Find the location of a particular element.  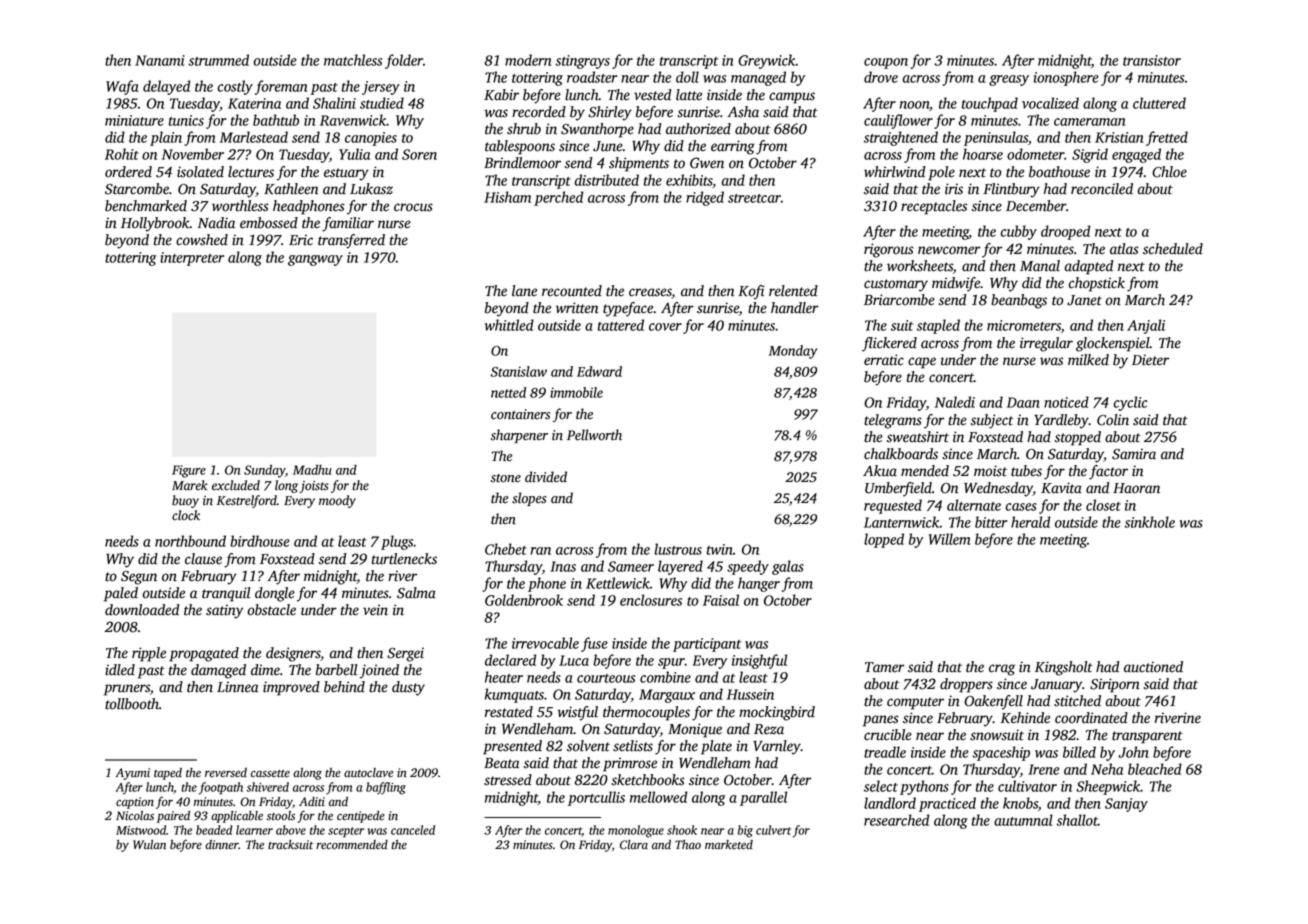

stingrays is located at coordinates (582, 62).
